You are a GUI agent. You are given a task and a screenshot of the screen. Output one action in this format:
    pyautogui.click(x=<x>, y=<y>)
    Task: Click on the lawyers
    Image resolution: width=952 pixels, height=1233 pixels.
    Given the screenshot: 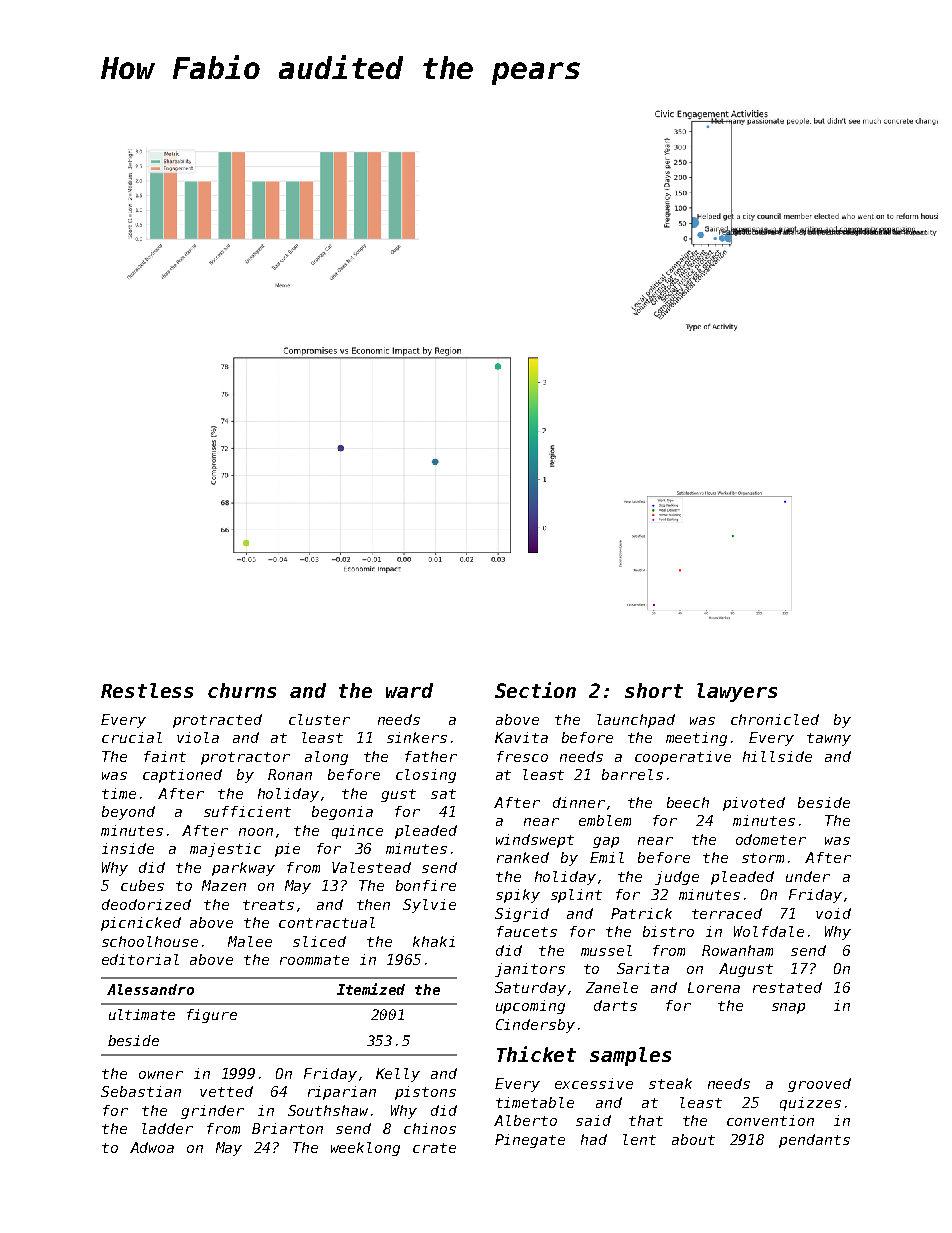 What is the action you would take?
    pyautogui.click(x=737, y=692)
